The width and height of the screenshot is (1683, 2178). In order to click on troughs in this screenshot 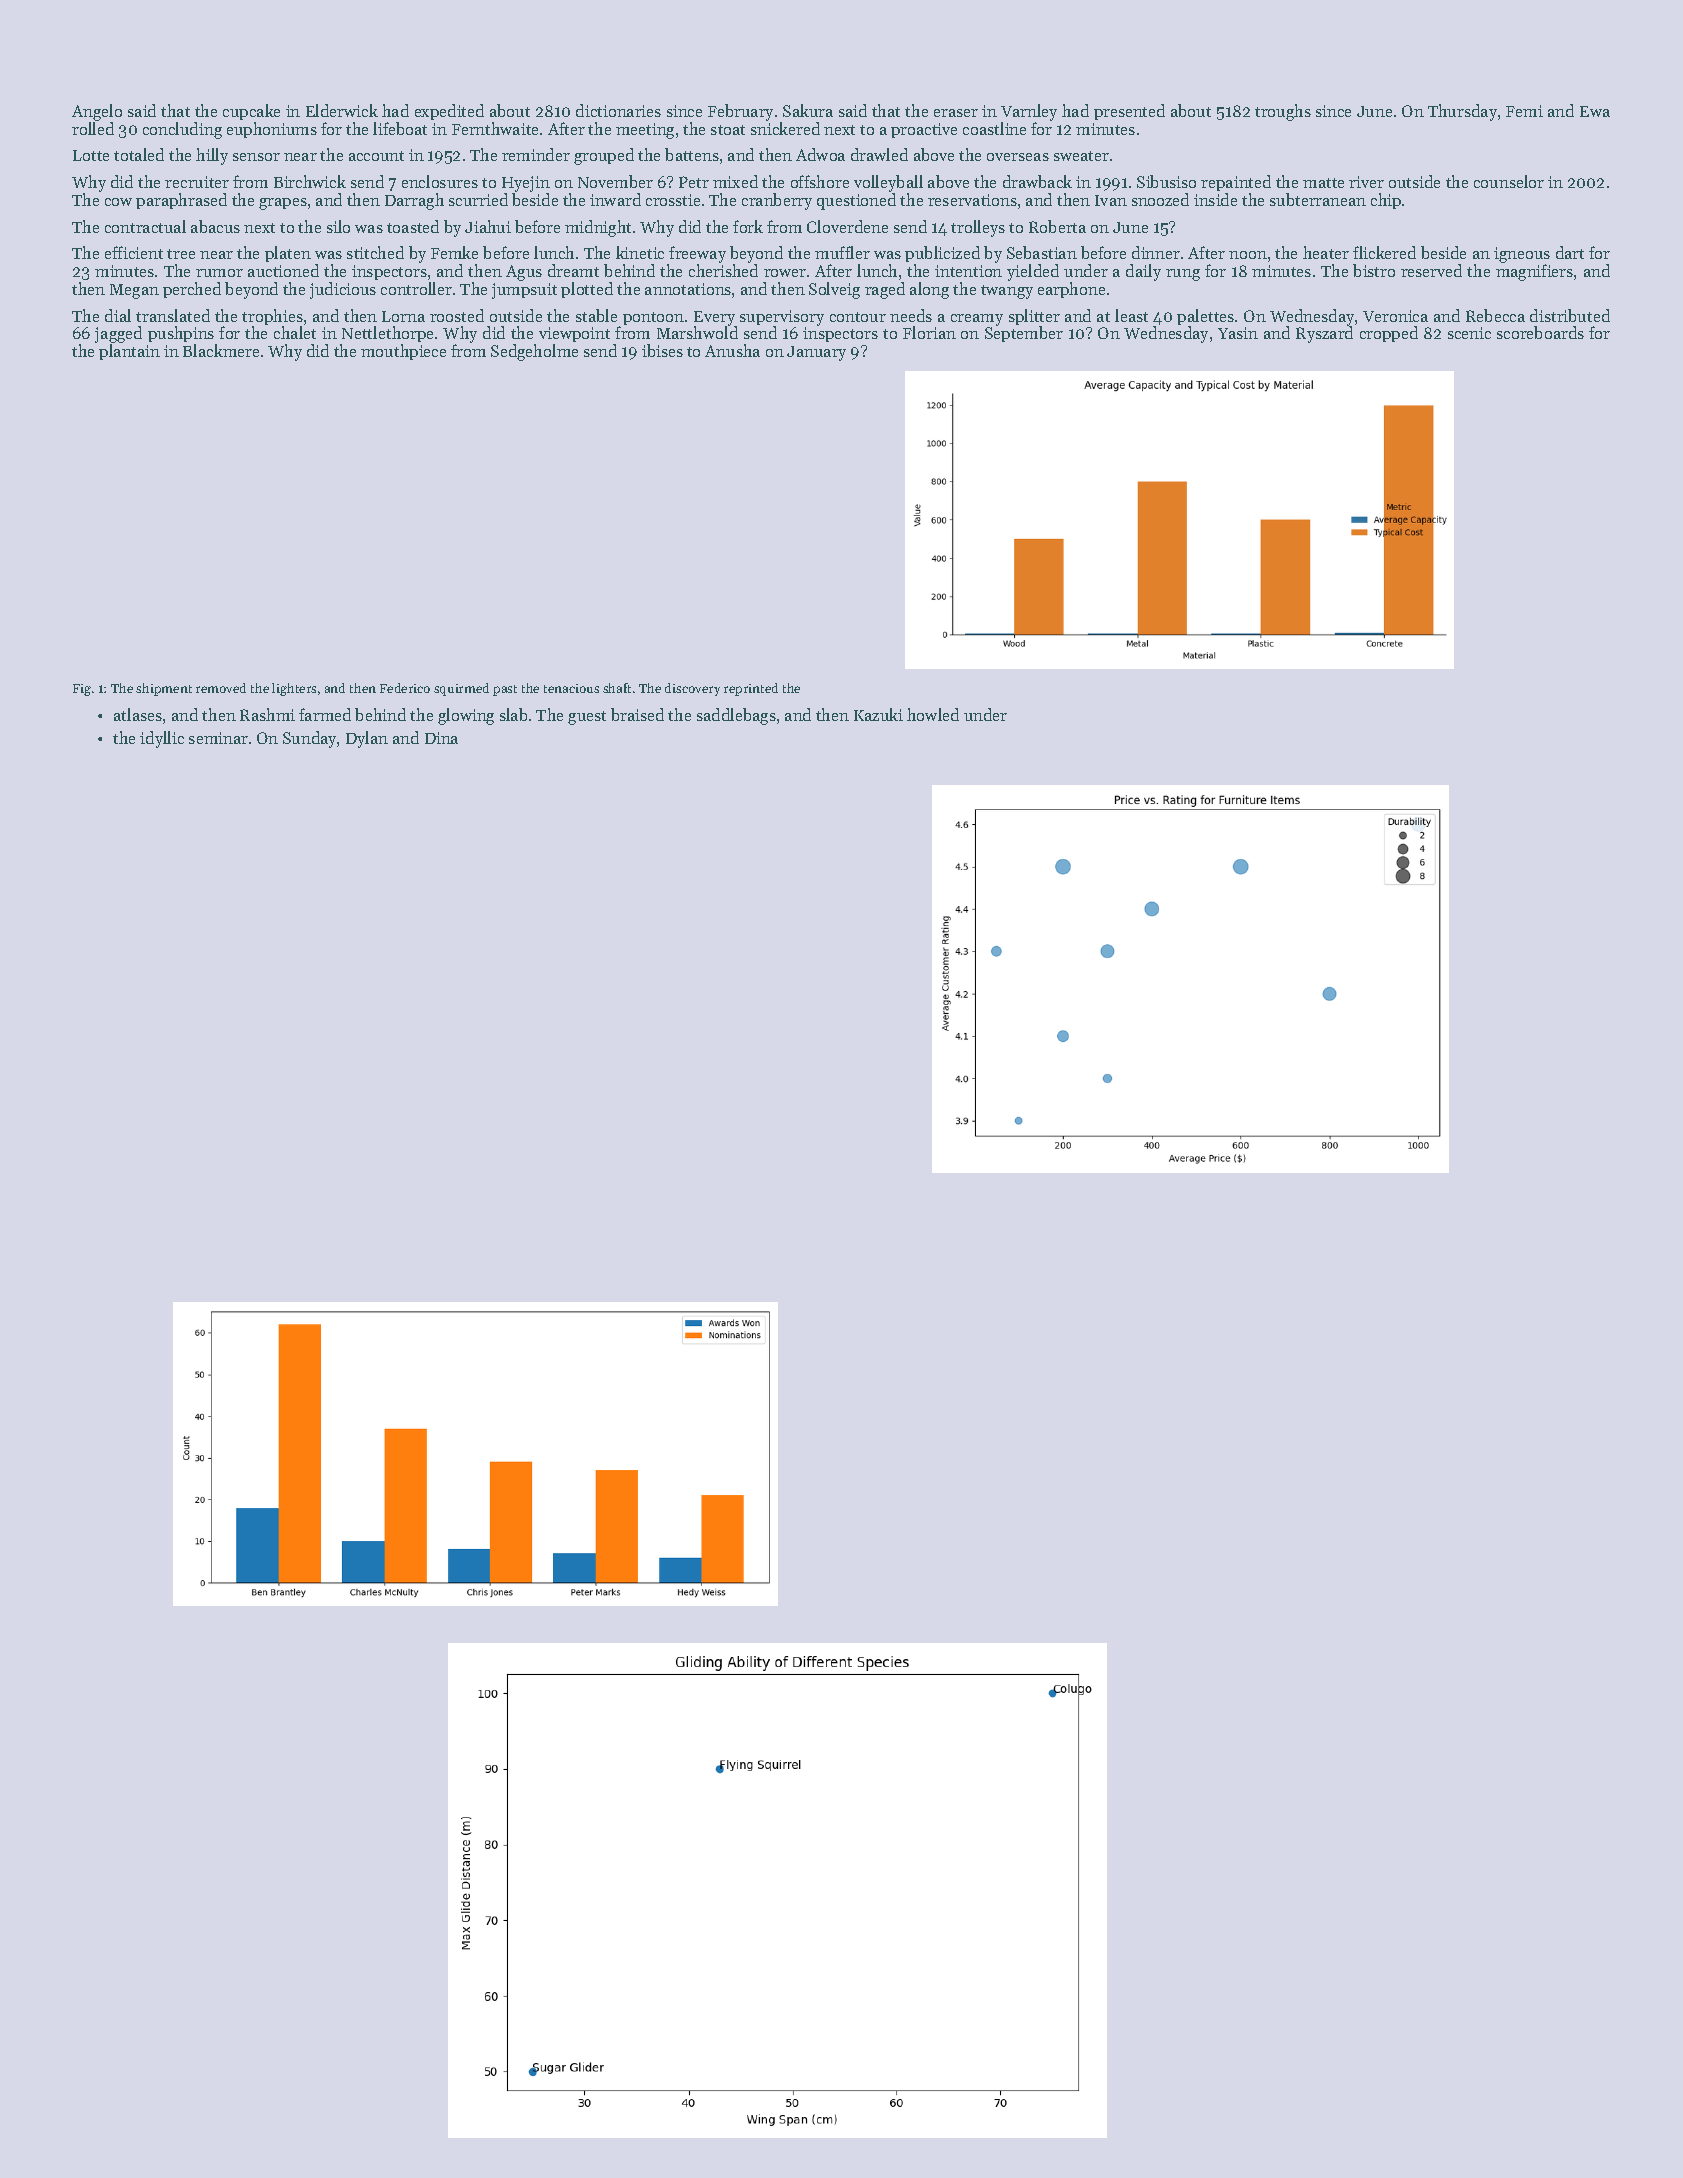, I will do `click(1283, 112)`.
